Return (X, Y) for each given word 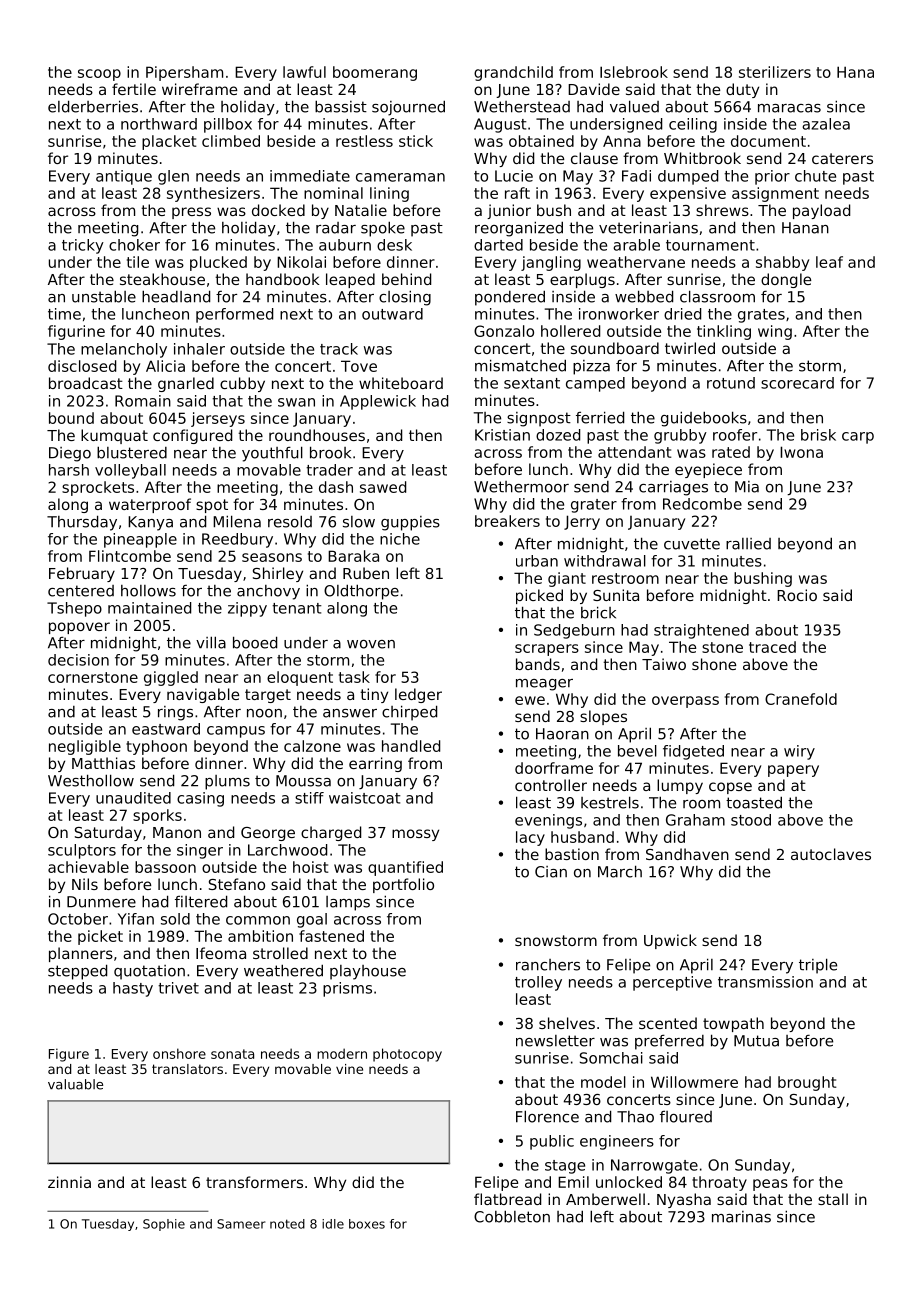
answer (350, 713)
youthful (272, 454)
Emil (573, 1182)
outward (392, 314)
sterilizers (775, 72)
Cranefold (801, 699)
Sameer (241, 1224)
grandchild (513, 73)
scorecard (797, 383)
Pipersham (184, 73)
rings (175, 713)
